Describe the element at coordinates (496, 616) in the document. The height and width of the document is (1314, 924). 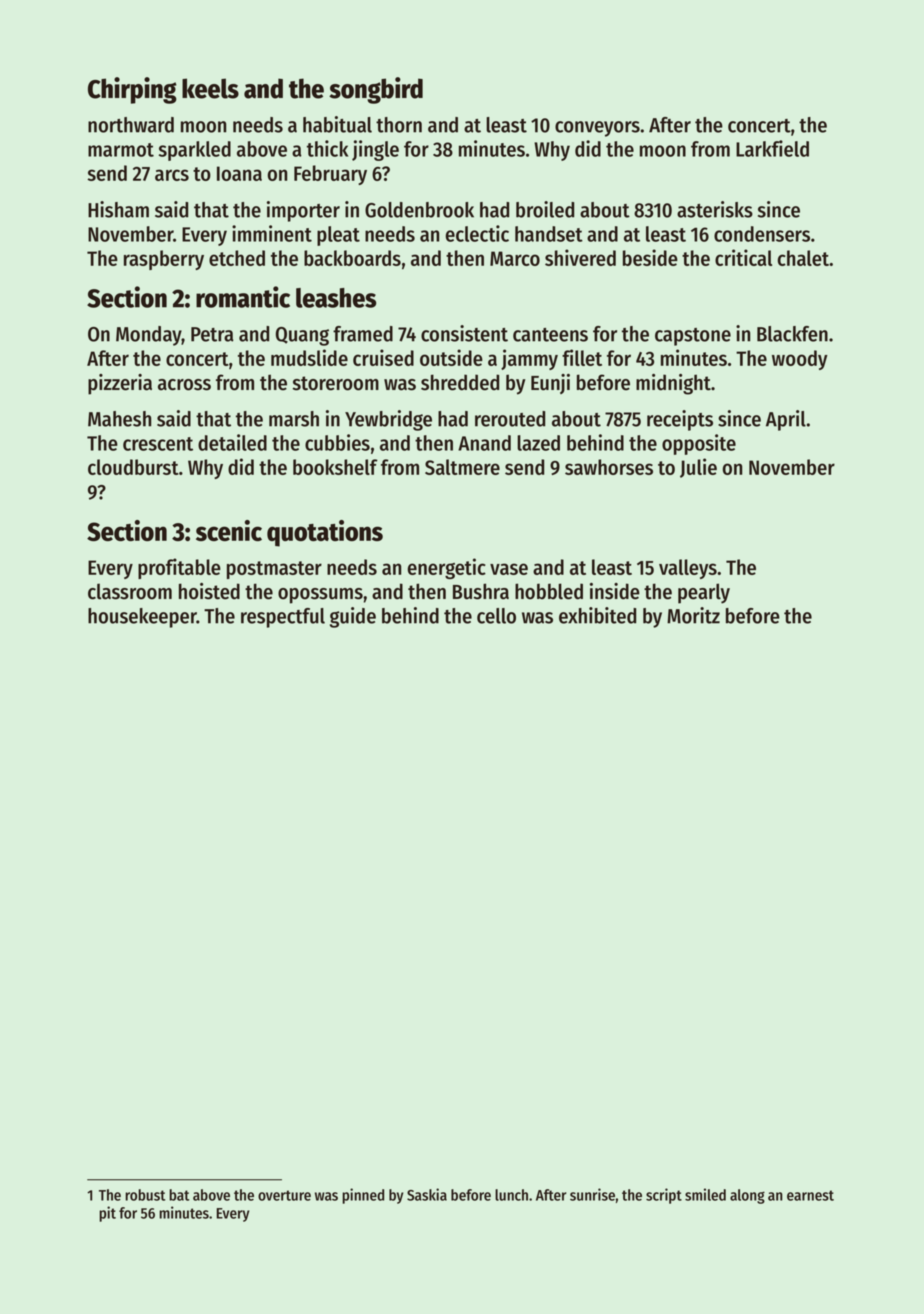
I see `cello` at that location.
